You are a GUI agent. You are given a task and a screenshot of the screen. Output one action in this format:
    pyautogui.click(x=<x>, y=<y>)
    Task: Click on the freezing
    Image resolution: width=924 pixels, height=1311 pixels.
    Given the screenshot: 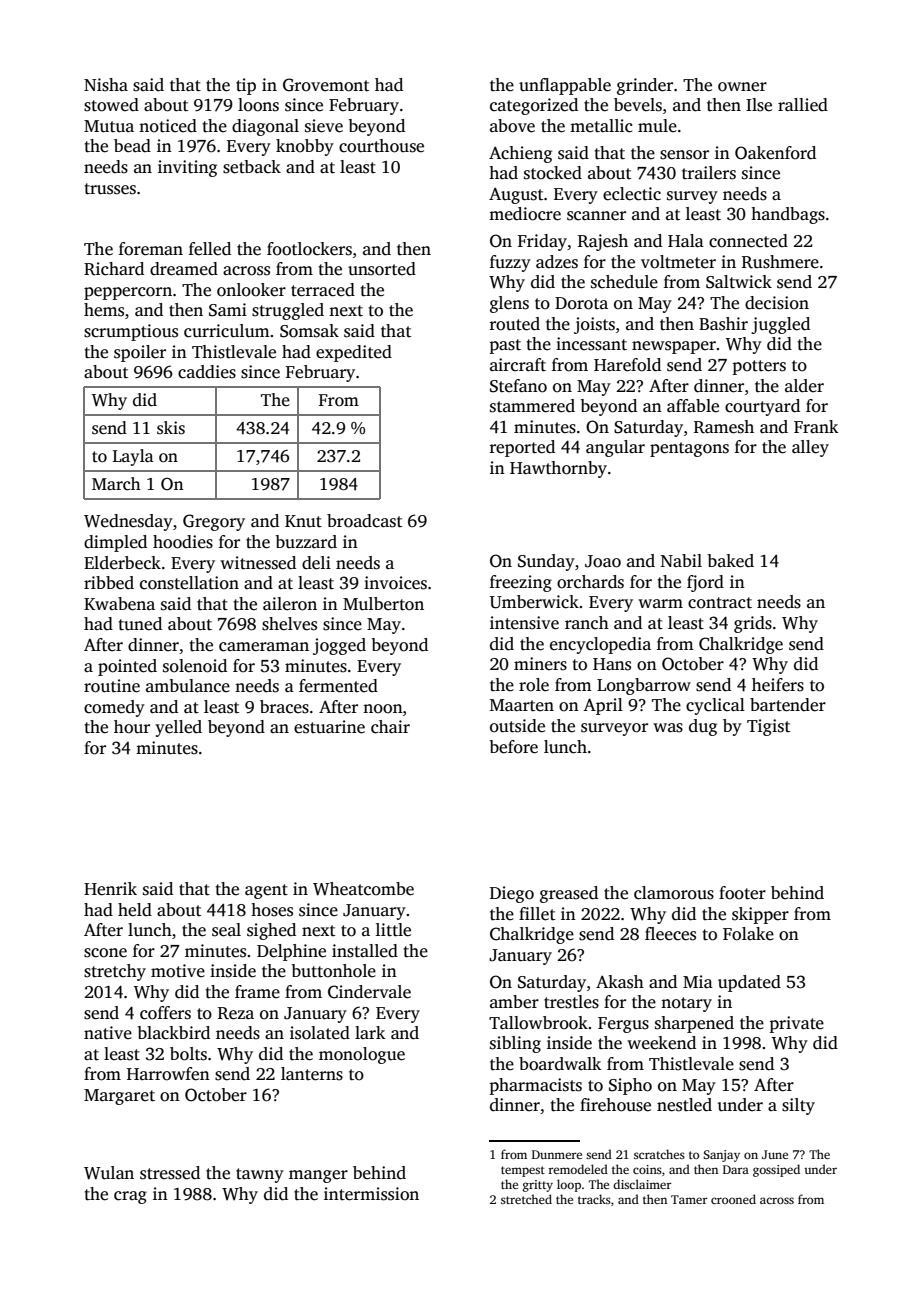 What is the action you would take?
    pyautogui.click(x=521, y=583)
